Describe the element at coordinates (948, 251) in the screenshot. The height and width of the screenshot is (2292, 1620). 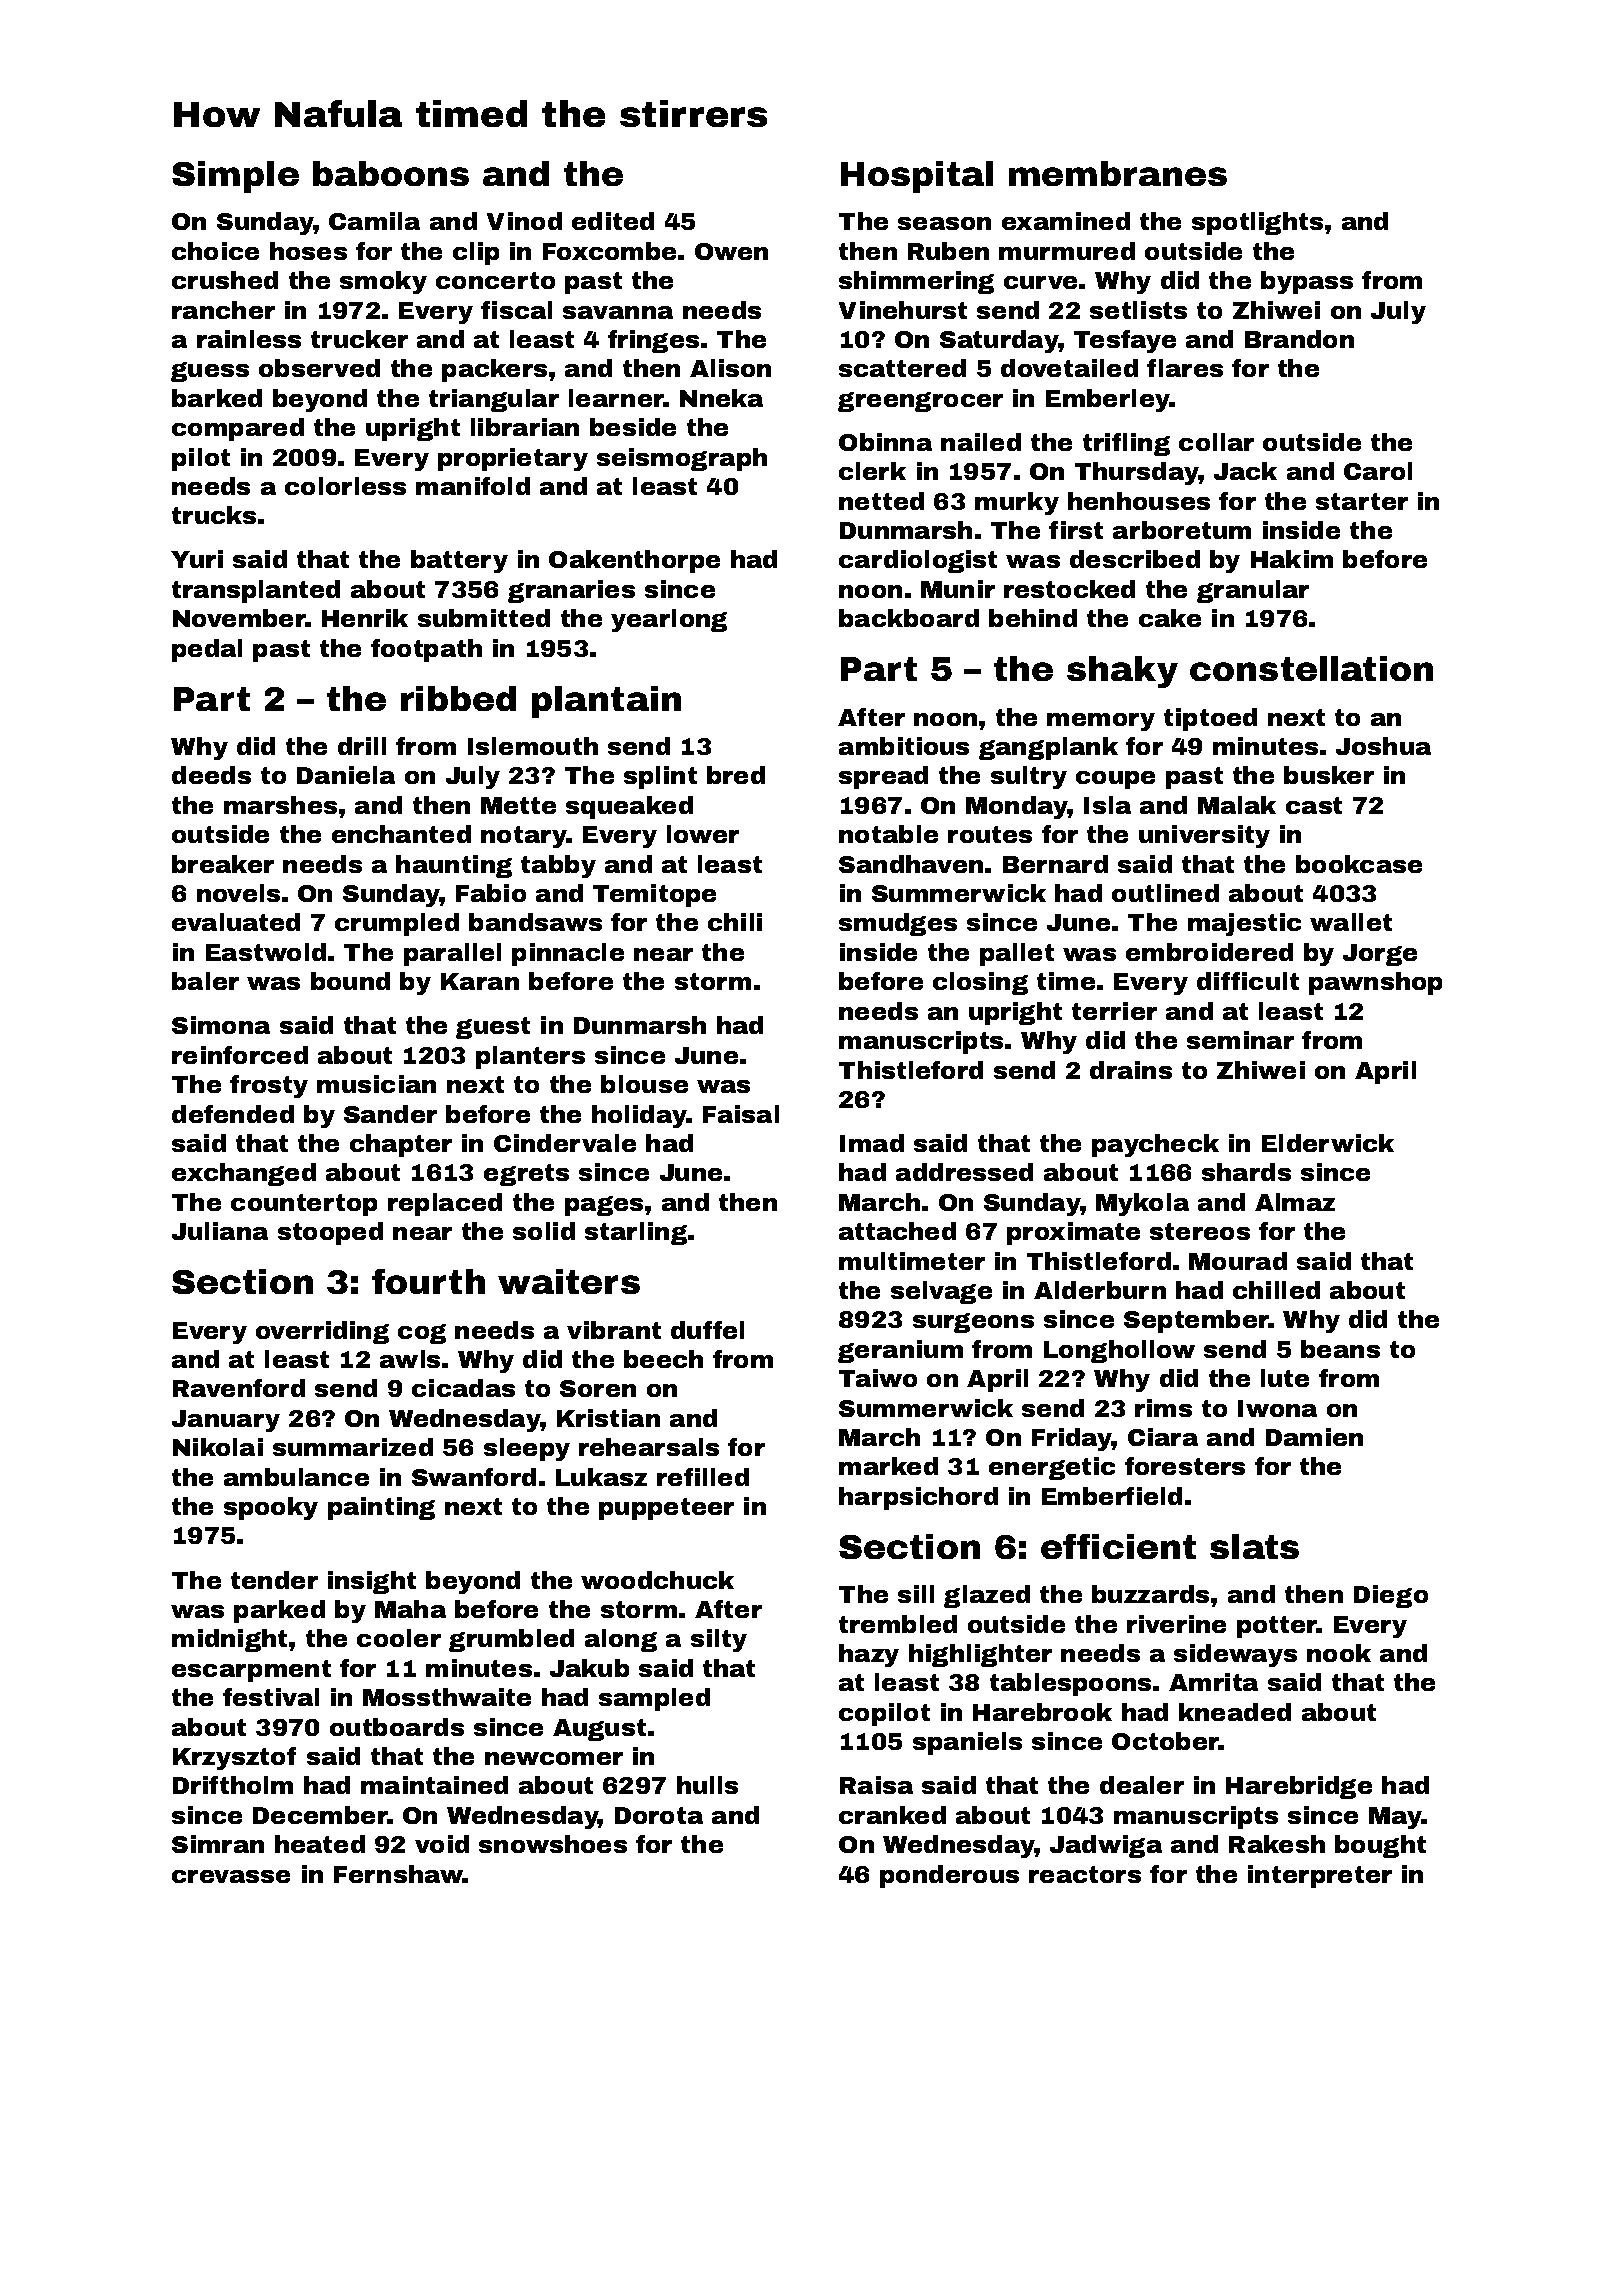
I see `Ruben` at that location.
